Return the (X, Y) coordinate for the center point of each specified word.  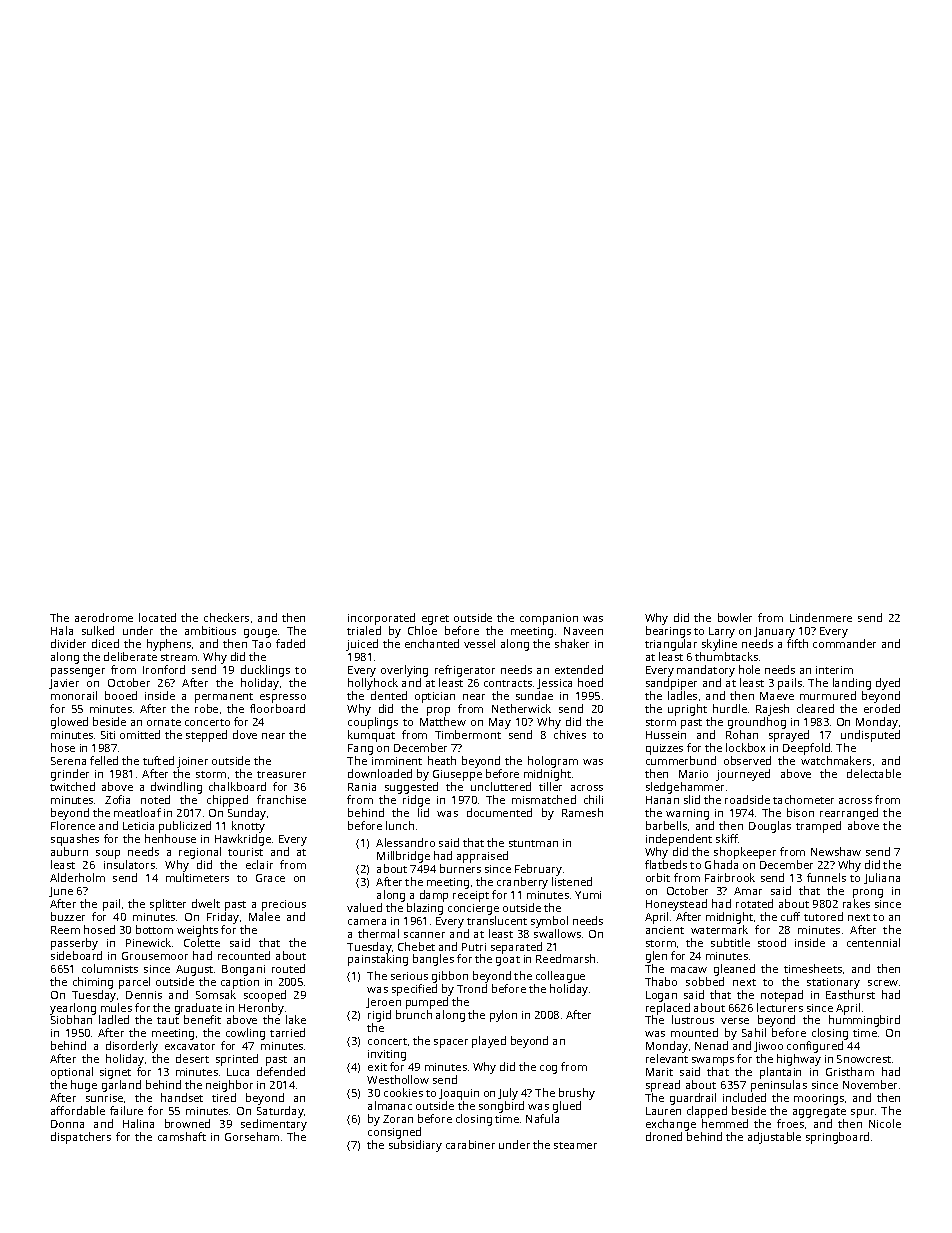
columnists (110, 968)
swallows (557, 933)
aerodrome (104, 617)
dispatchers (81, 1138)
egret (435, 620)
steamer (575, 1145)
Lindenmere (821, 617)
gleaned (734, 970)
